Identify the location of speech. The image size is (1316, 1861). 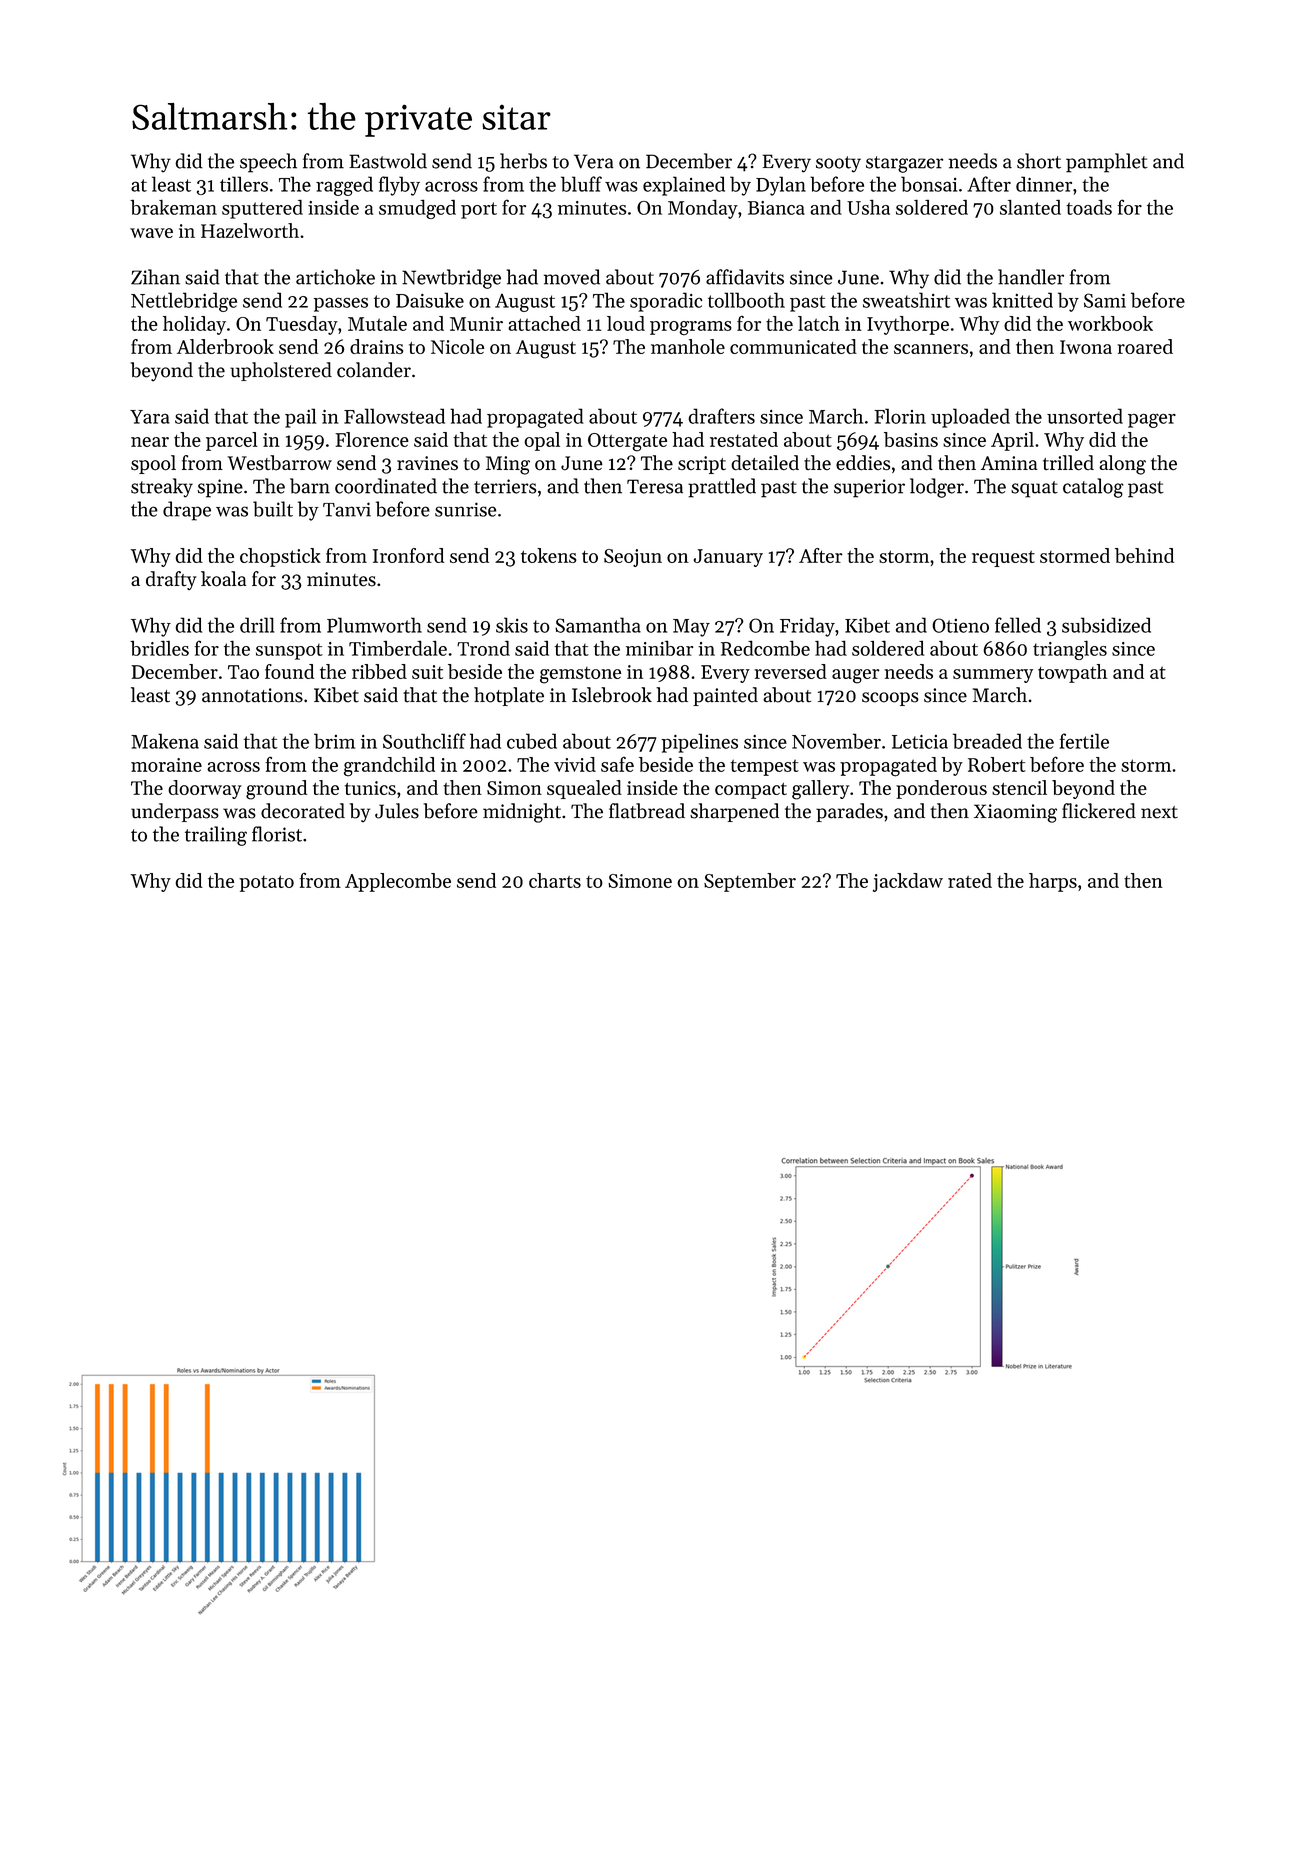
(268, 163).
